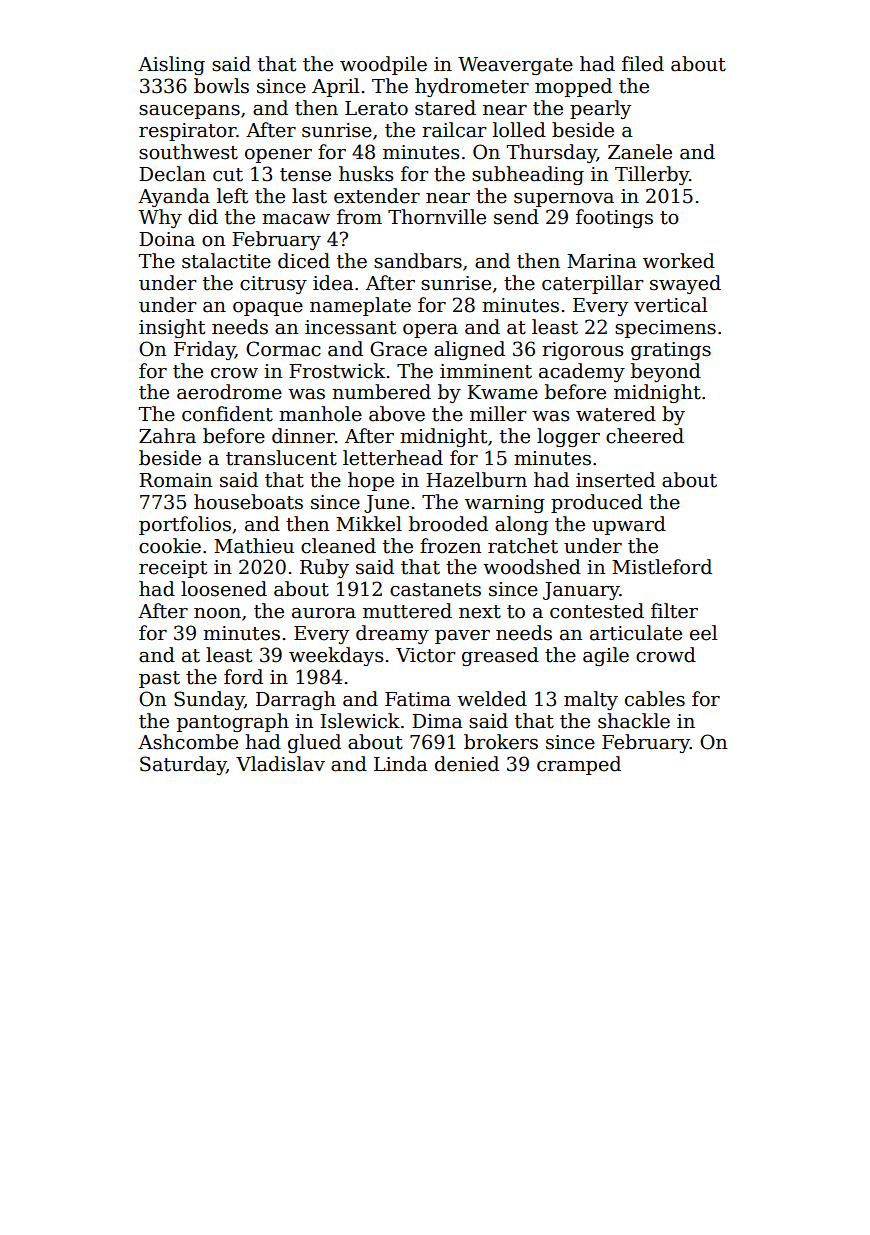 Image resolution: width=870 pixels, height=1235 pixels. I want to click on Doina, so click(167, 239).
